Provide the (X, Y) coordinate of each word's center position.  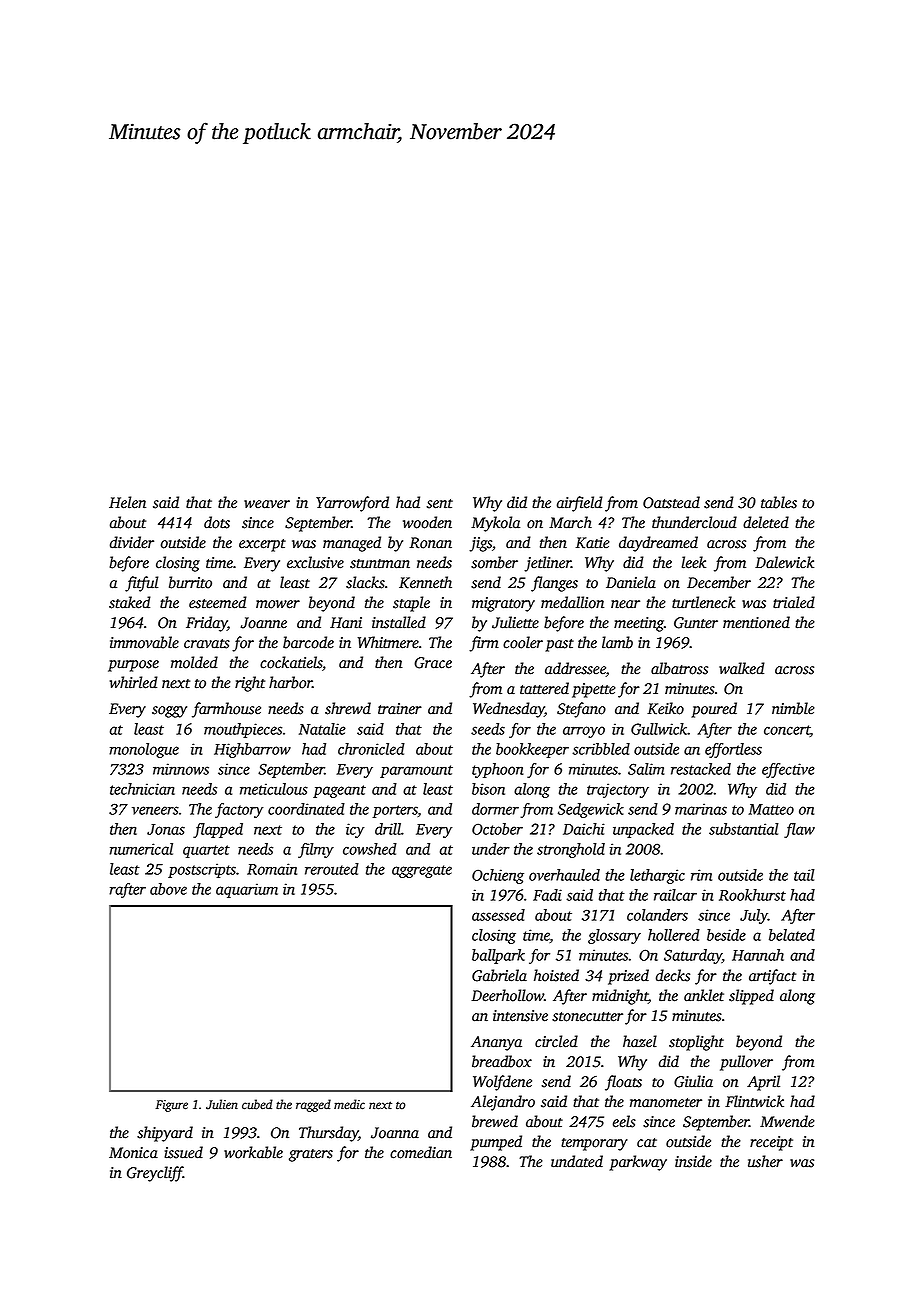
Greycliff (155, 1174)
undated (577, 1161)
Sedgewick (591, 810)
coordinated (306, 809)
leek (694, 562)
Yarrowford (352, 504)
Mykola (495, 524)
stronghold (571, 850)
